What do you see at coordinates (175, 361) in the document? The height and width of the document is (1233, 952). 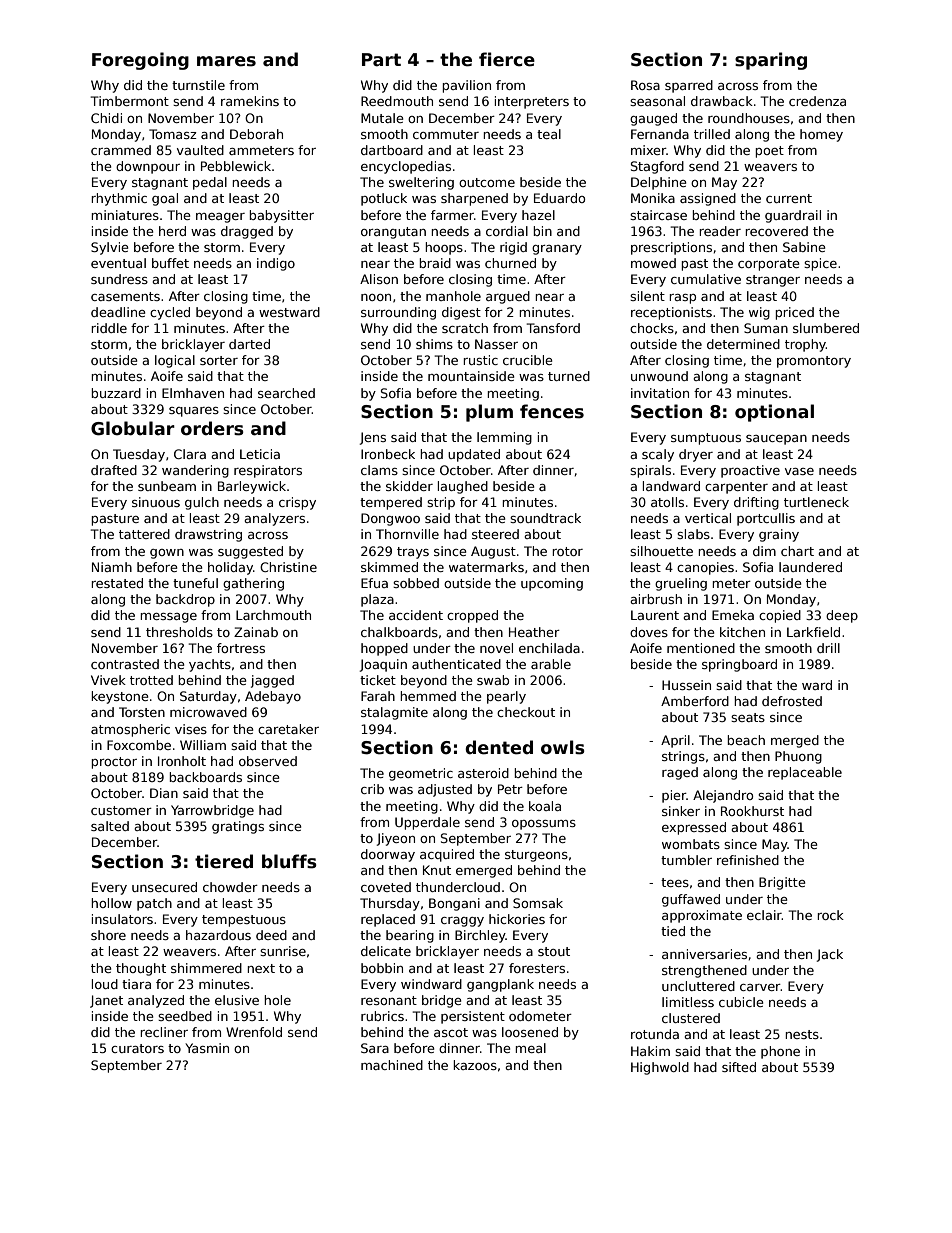 I see `logical` at bounding box center [175, 361].
